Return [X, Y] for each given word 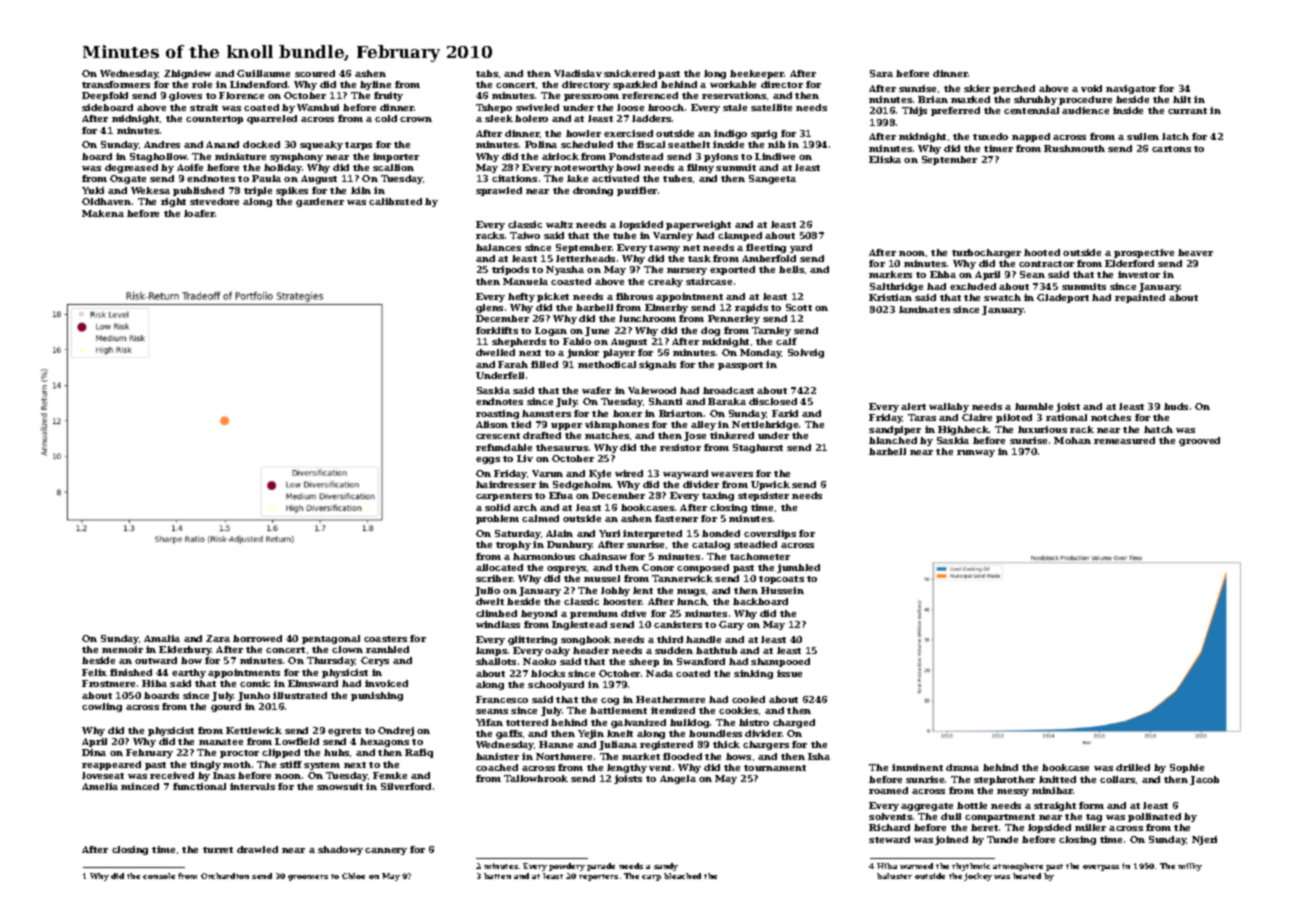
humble [1034, 406]
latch [1175, 136]
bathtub [716, 650]
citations [514, 178]
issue [789, 673]
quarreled [272, 119]
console [159, 876]
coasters [385, 639]
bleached [682, 876]
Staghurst [758, 448]
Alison [492, 424]
